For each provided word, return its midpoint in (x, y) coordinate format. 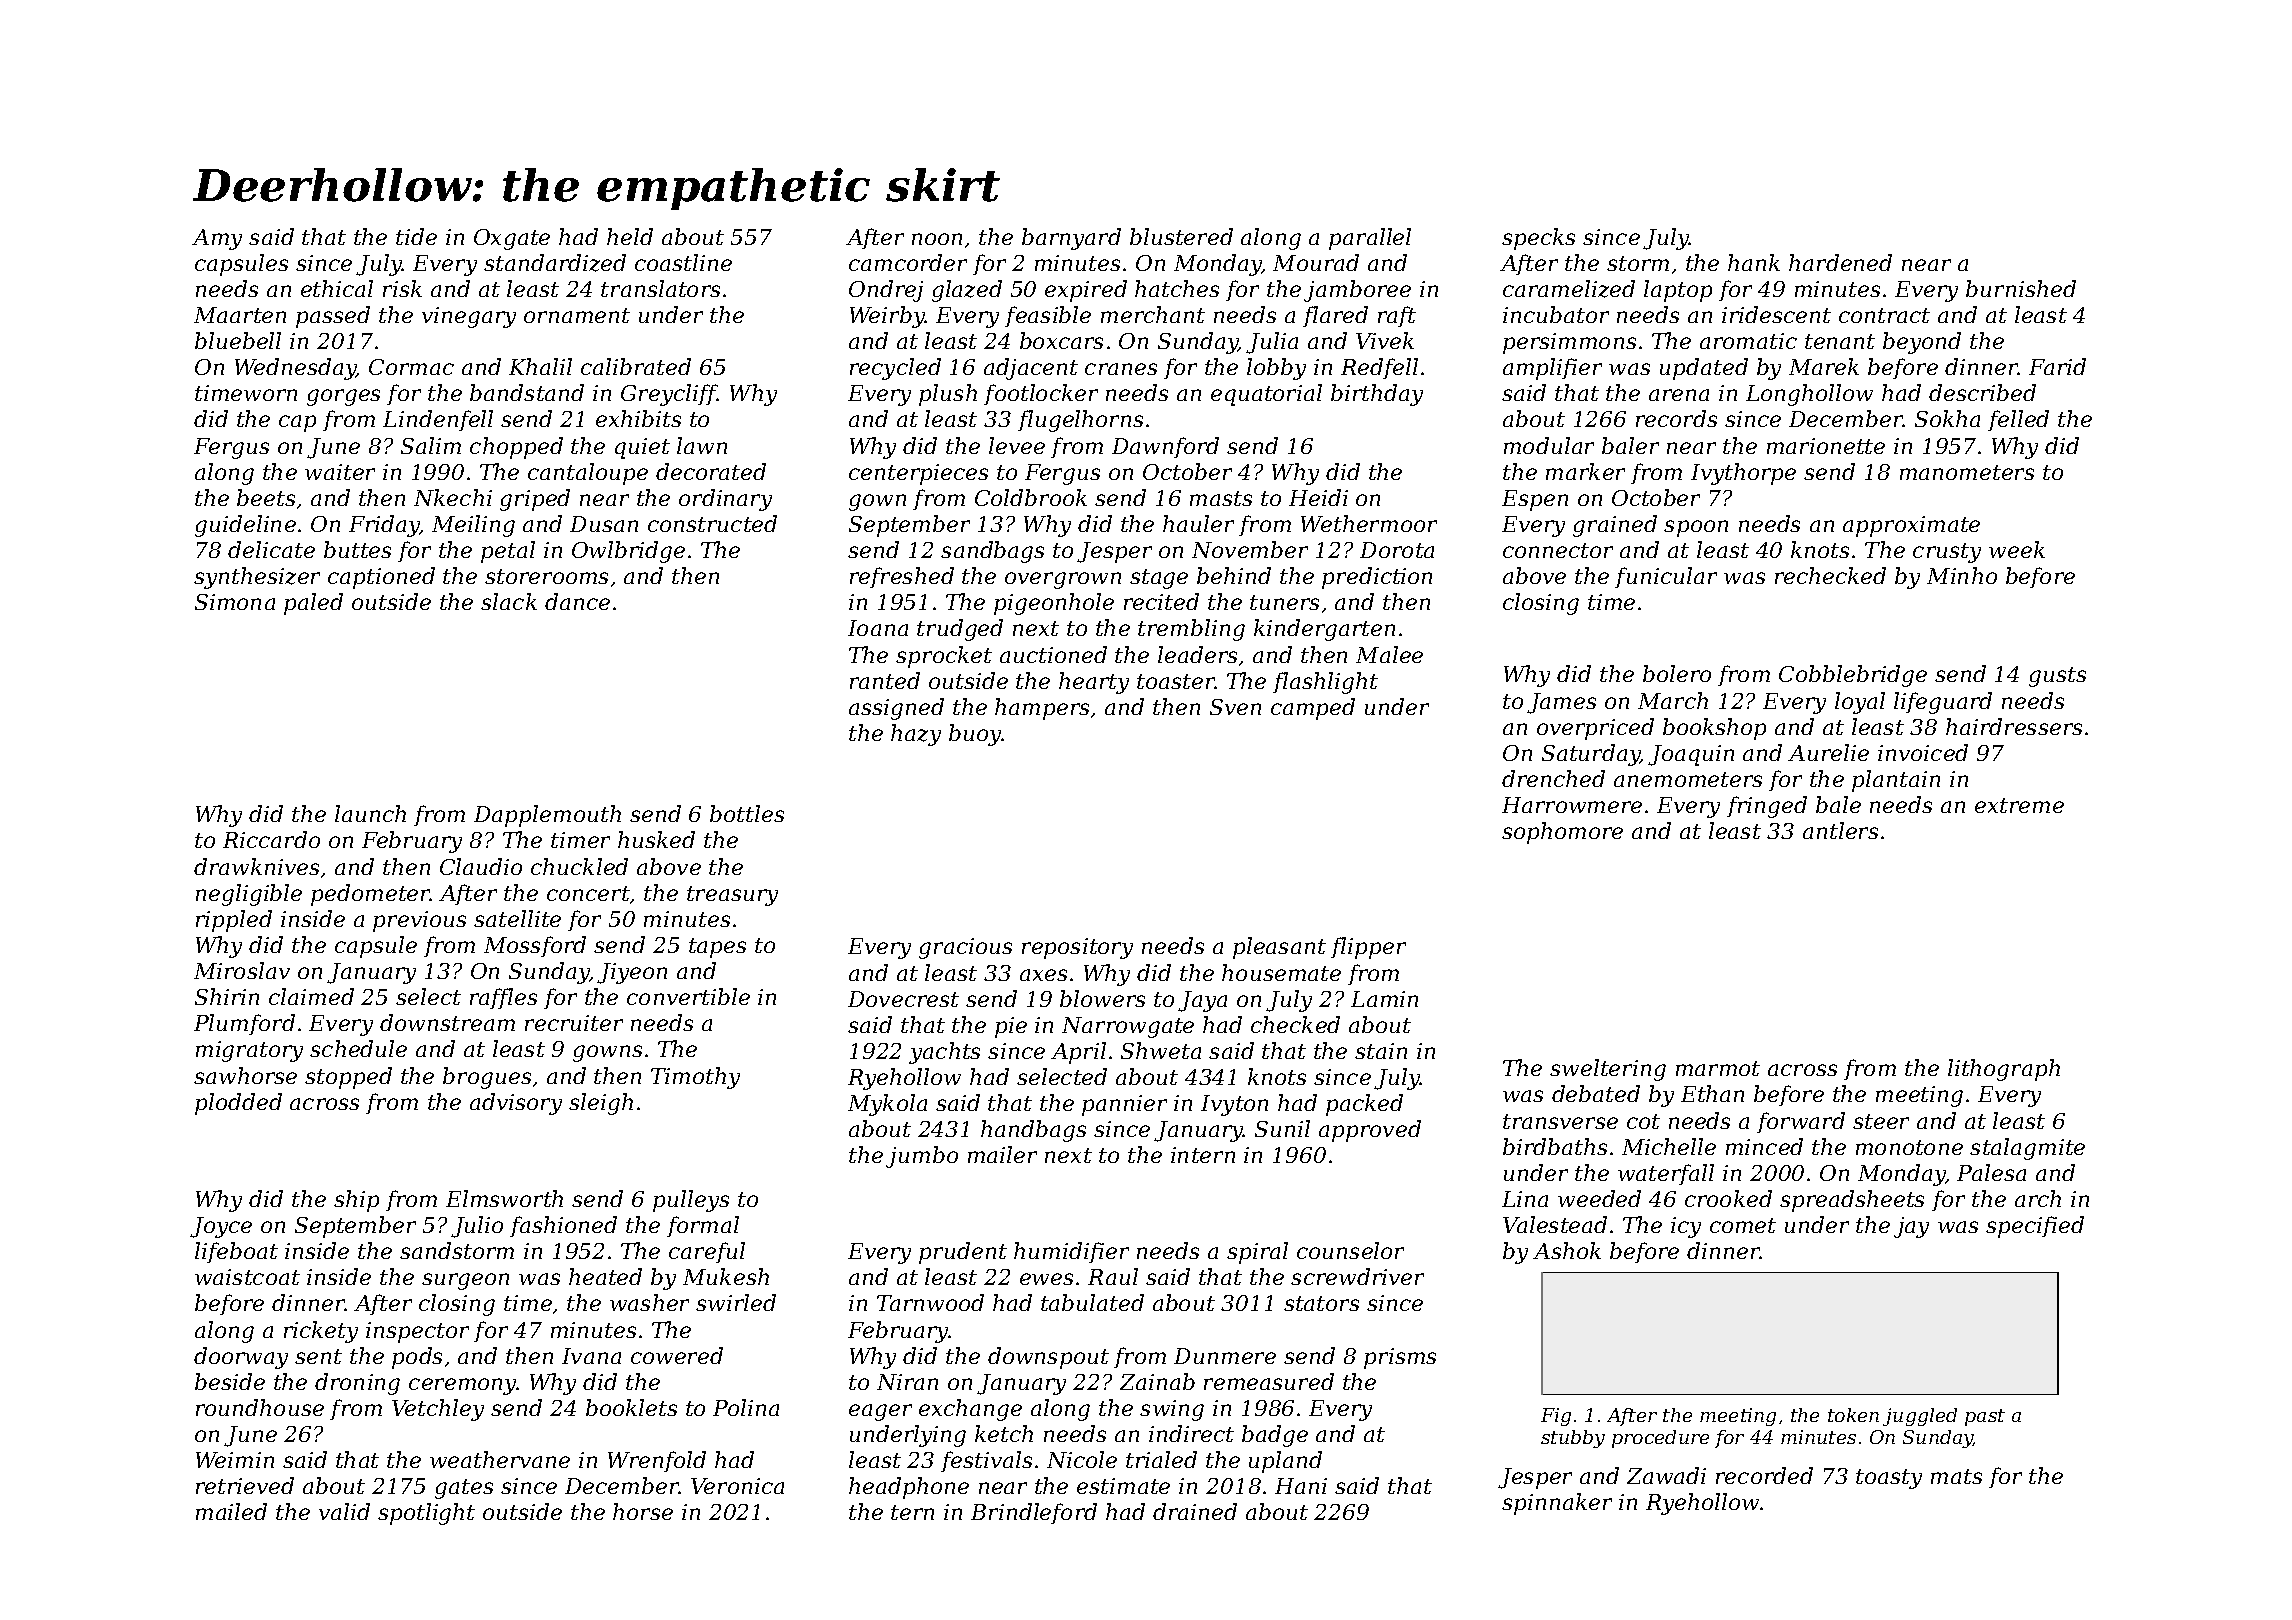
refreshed (902, 577)
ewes (1046, 1279)
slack (509, 601)
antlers (1840, 830)
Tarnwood (930, 1302)
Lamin (1384, 999)
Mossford (535, 946)
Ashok (1567, 1250)
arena (1679, 395)
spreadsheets (1852, 1201)
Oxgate (512, 239)
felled (2018, 420)
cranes (1121, 369)
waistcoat (247, 1277)
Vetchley (438, 1410)
